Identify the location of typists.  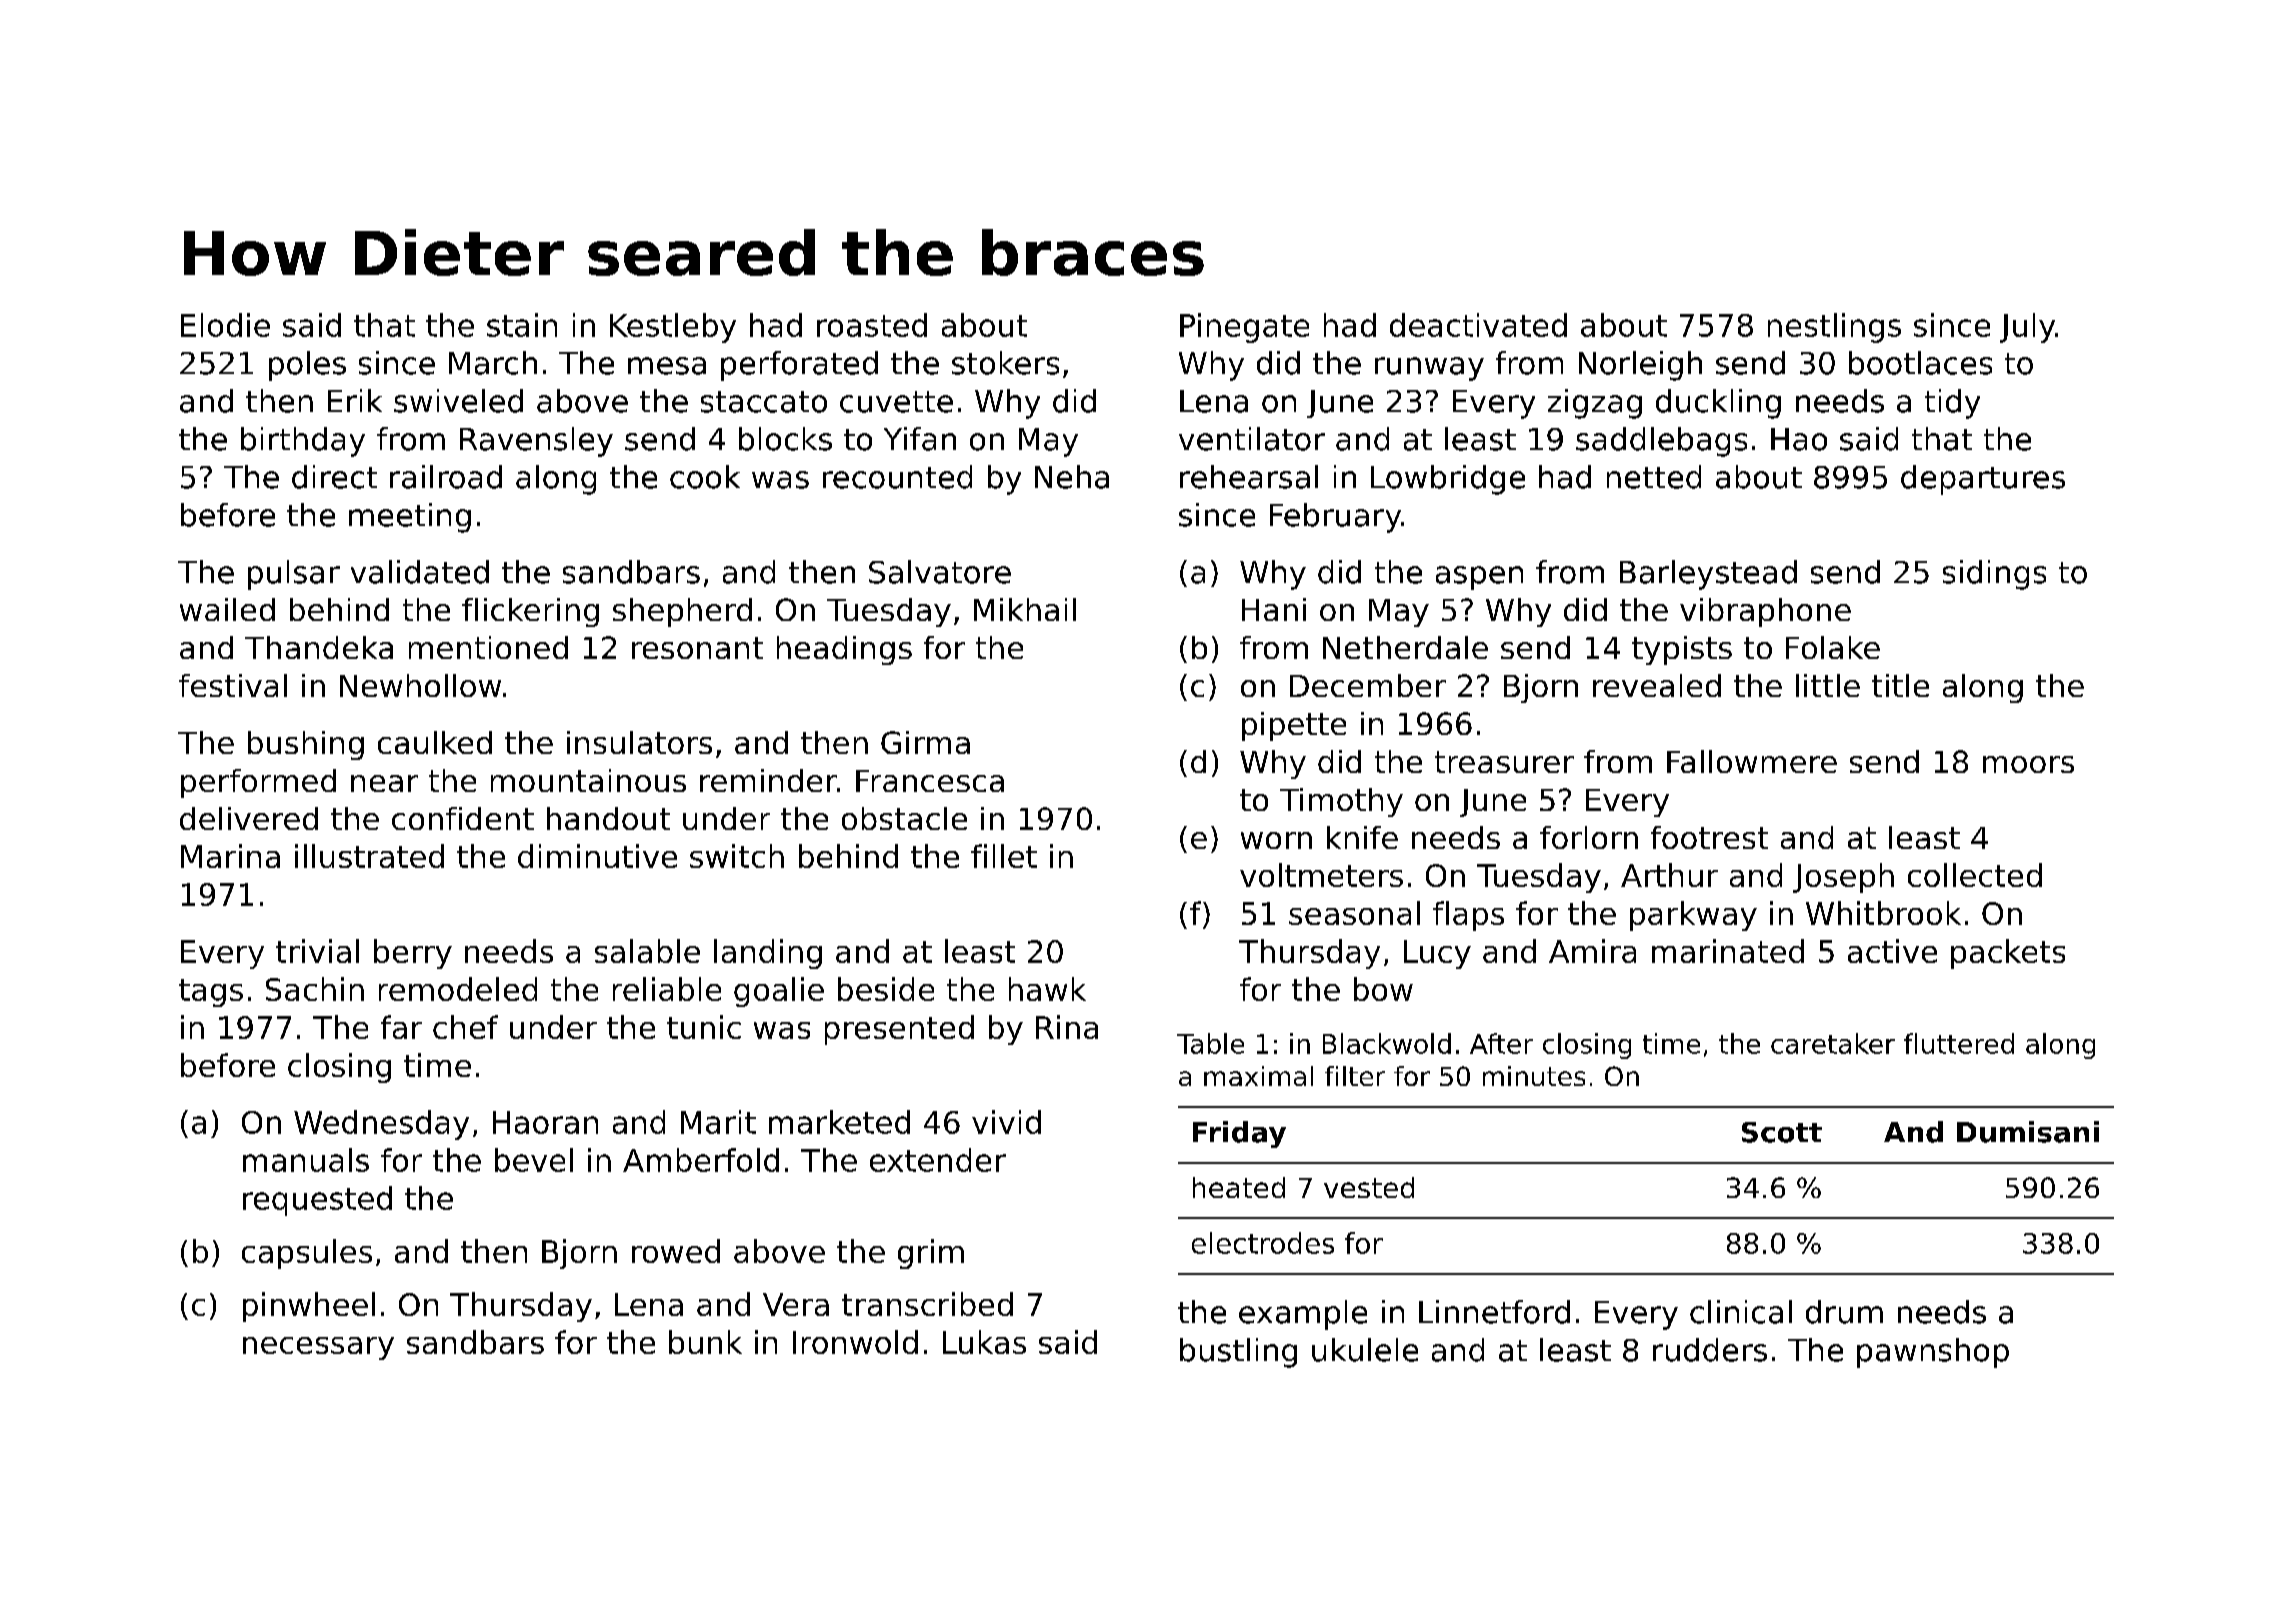
(1682, 650).
